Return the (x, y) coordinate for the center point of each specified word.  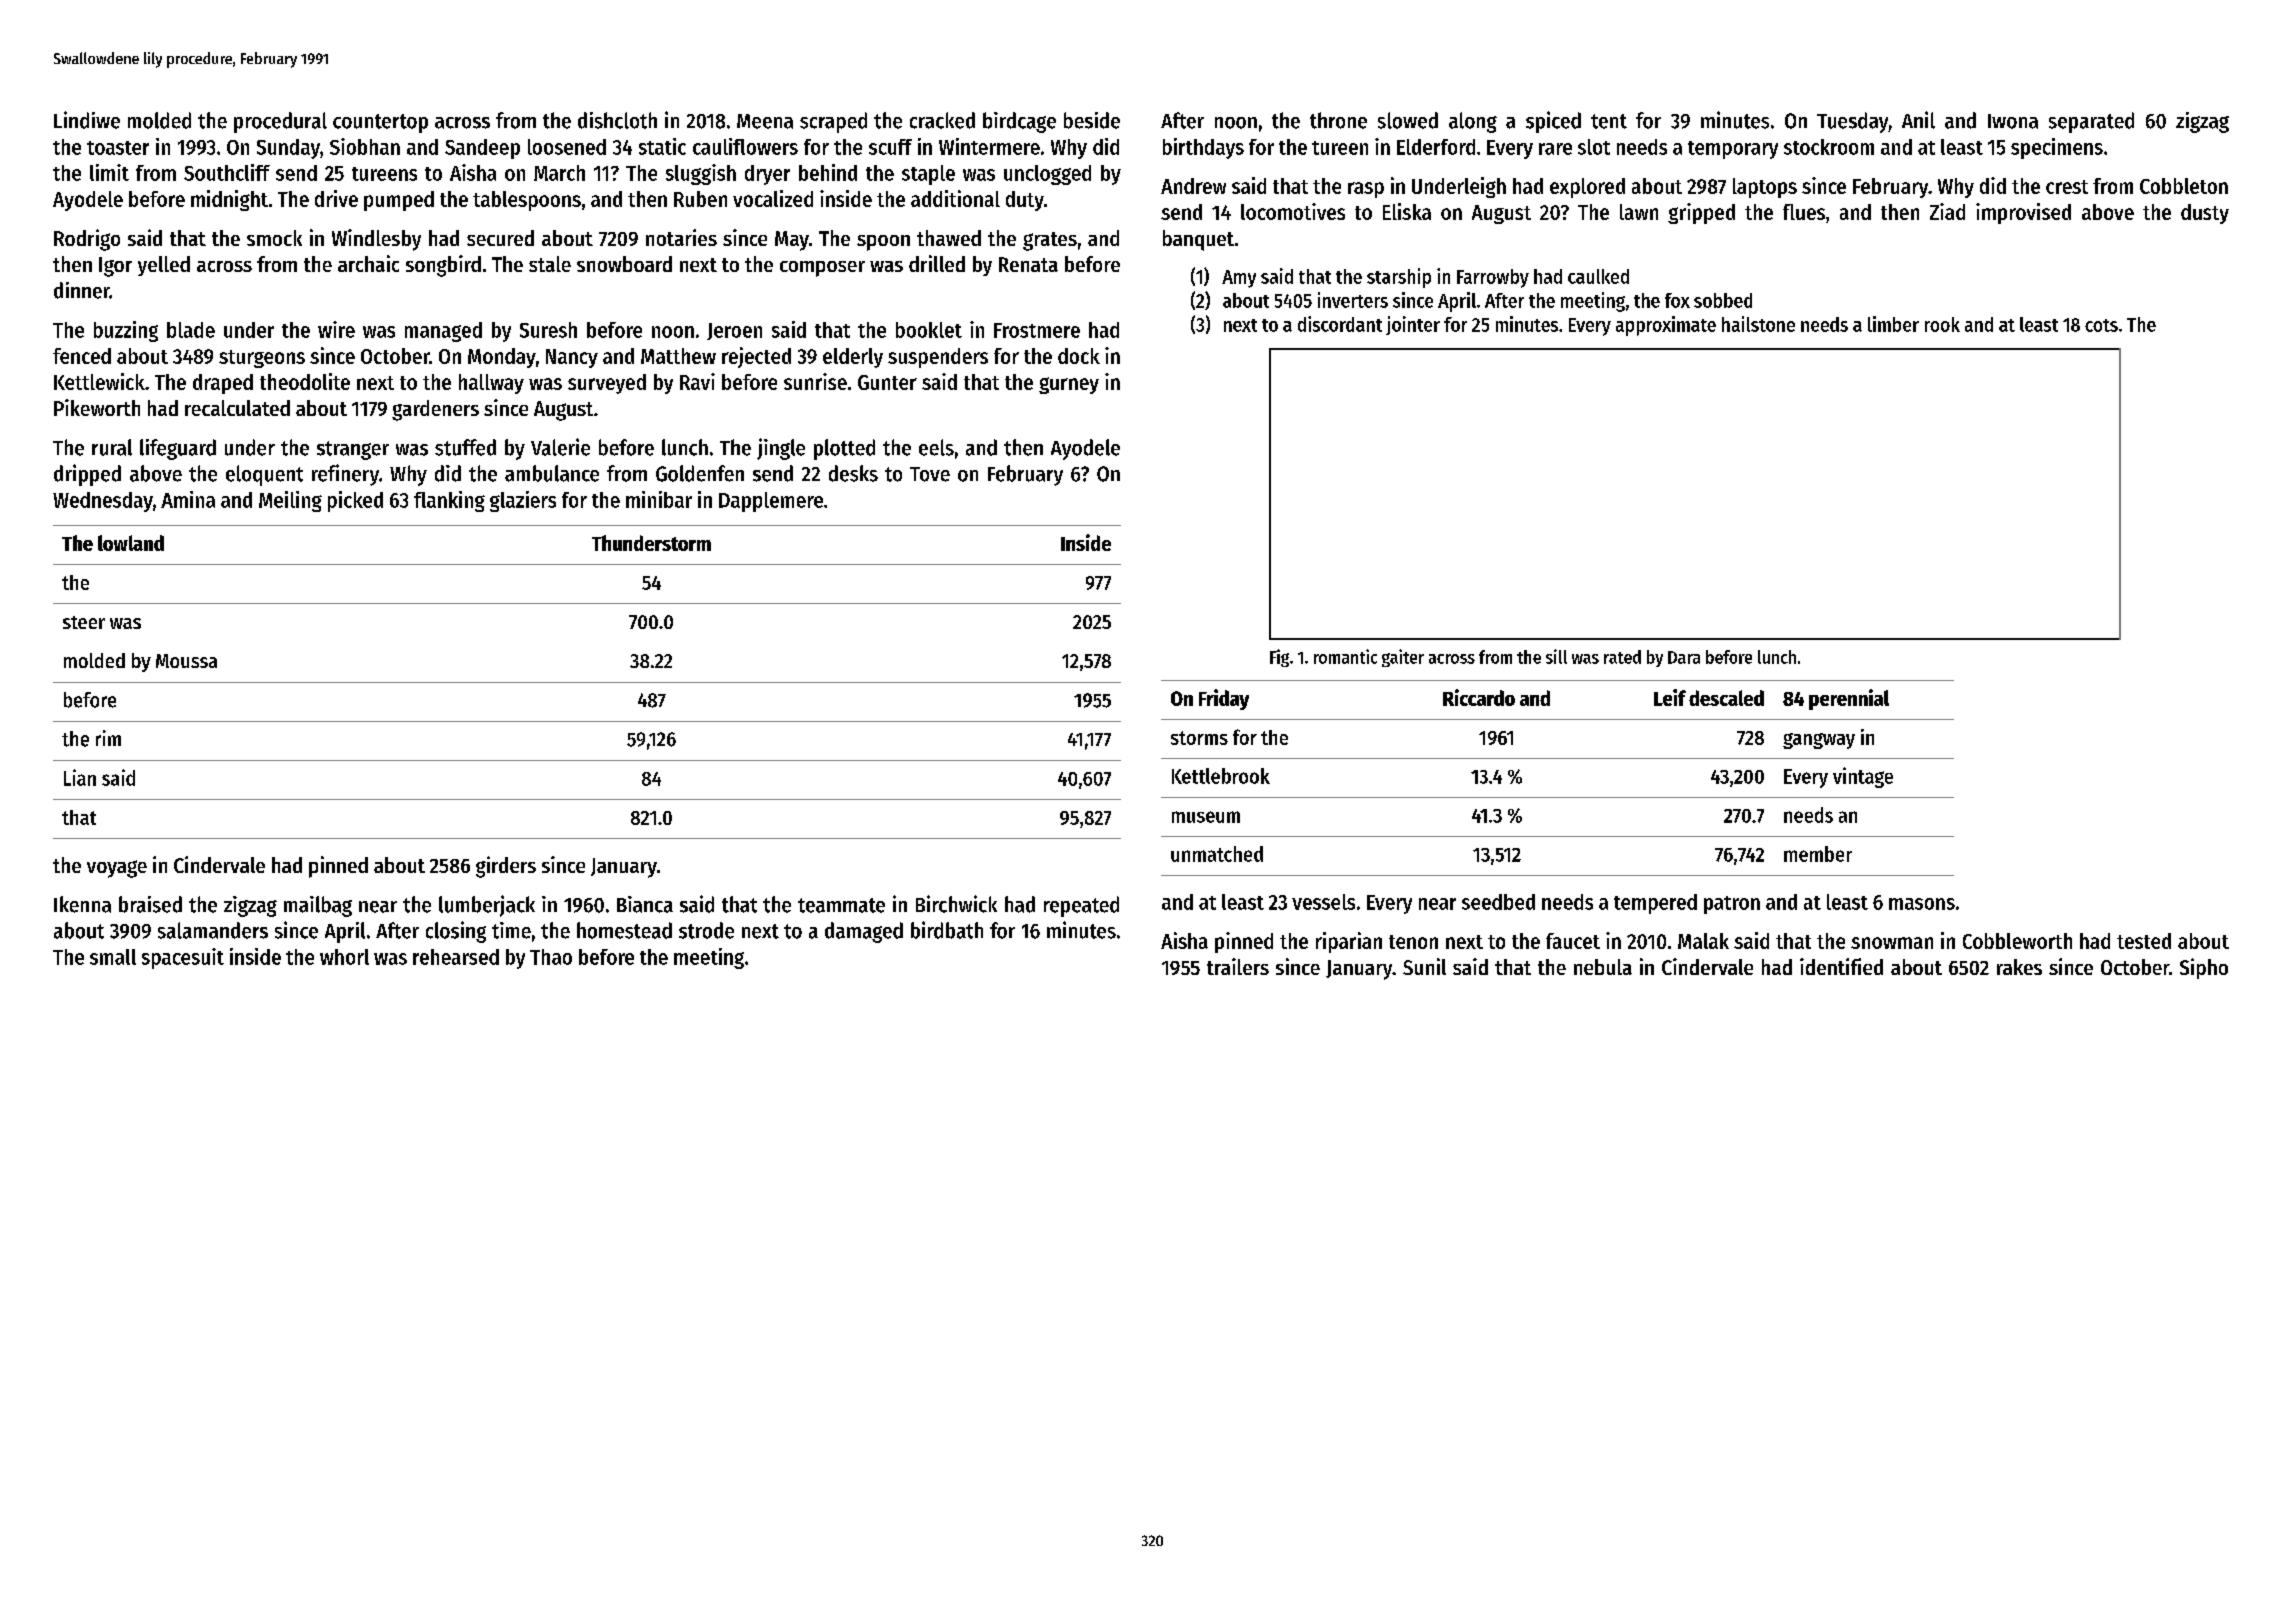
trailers (1238, 966)
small (113, 957)
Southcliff (227, 172)
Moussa (186, 661)
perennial (1849, 699)
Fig (1279, 658)
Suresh (548, 330)
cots (2101, 325)
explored (1587, 188)
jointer (1413, 325)
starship (1399, 278)
